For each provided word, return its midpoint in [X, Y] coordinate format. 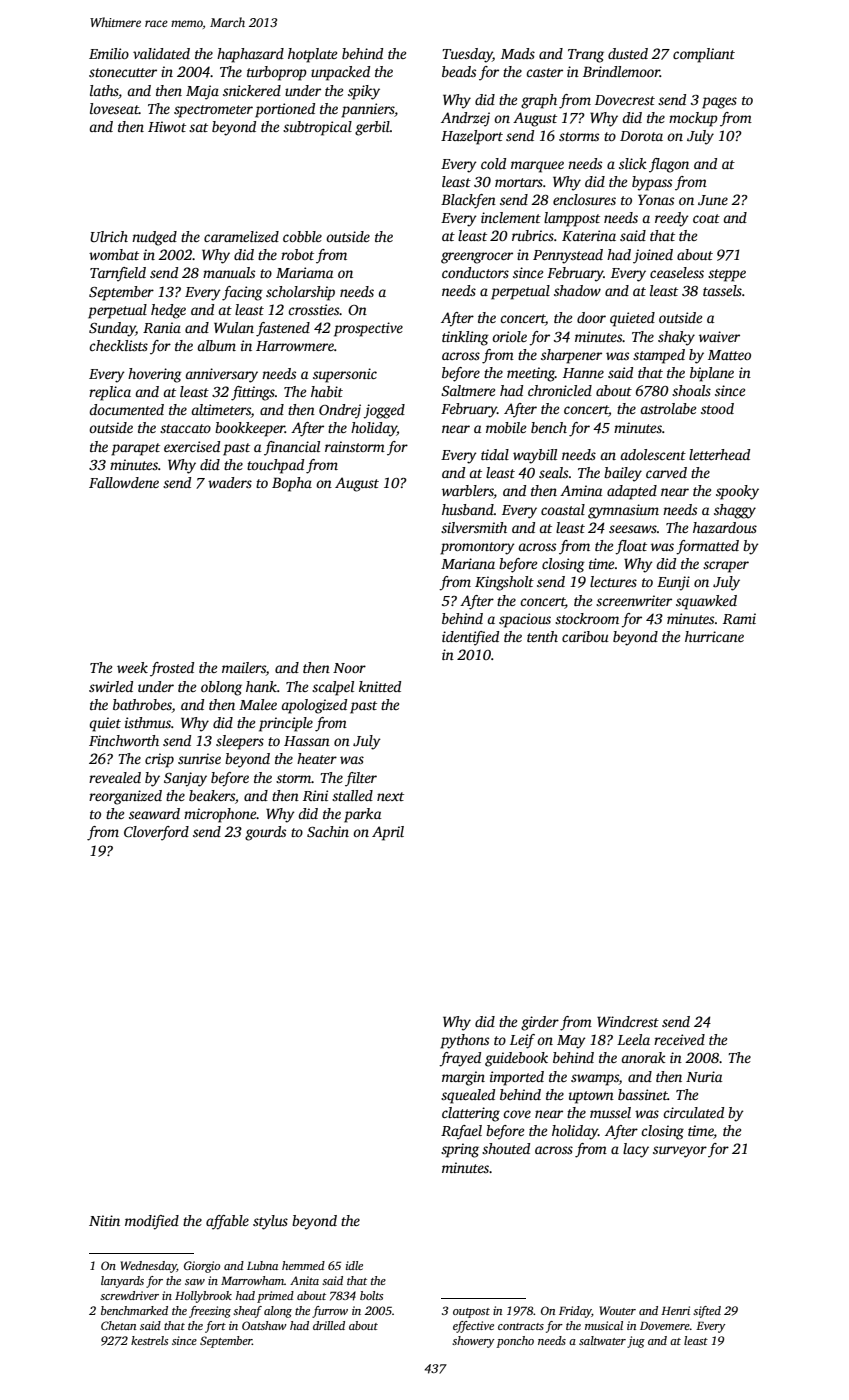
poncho [515, 1342]
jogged [384, 411]
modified [152, 1222]
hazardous [725, 527]
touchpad [275, 466]
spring [460, 1150]
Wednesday [148, 1267]
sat [198, 127]
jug [636, 1342]
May [571, 1042]
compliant [704, 55]
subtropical [317, 128]
